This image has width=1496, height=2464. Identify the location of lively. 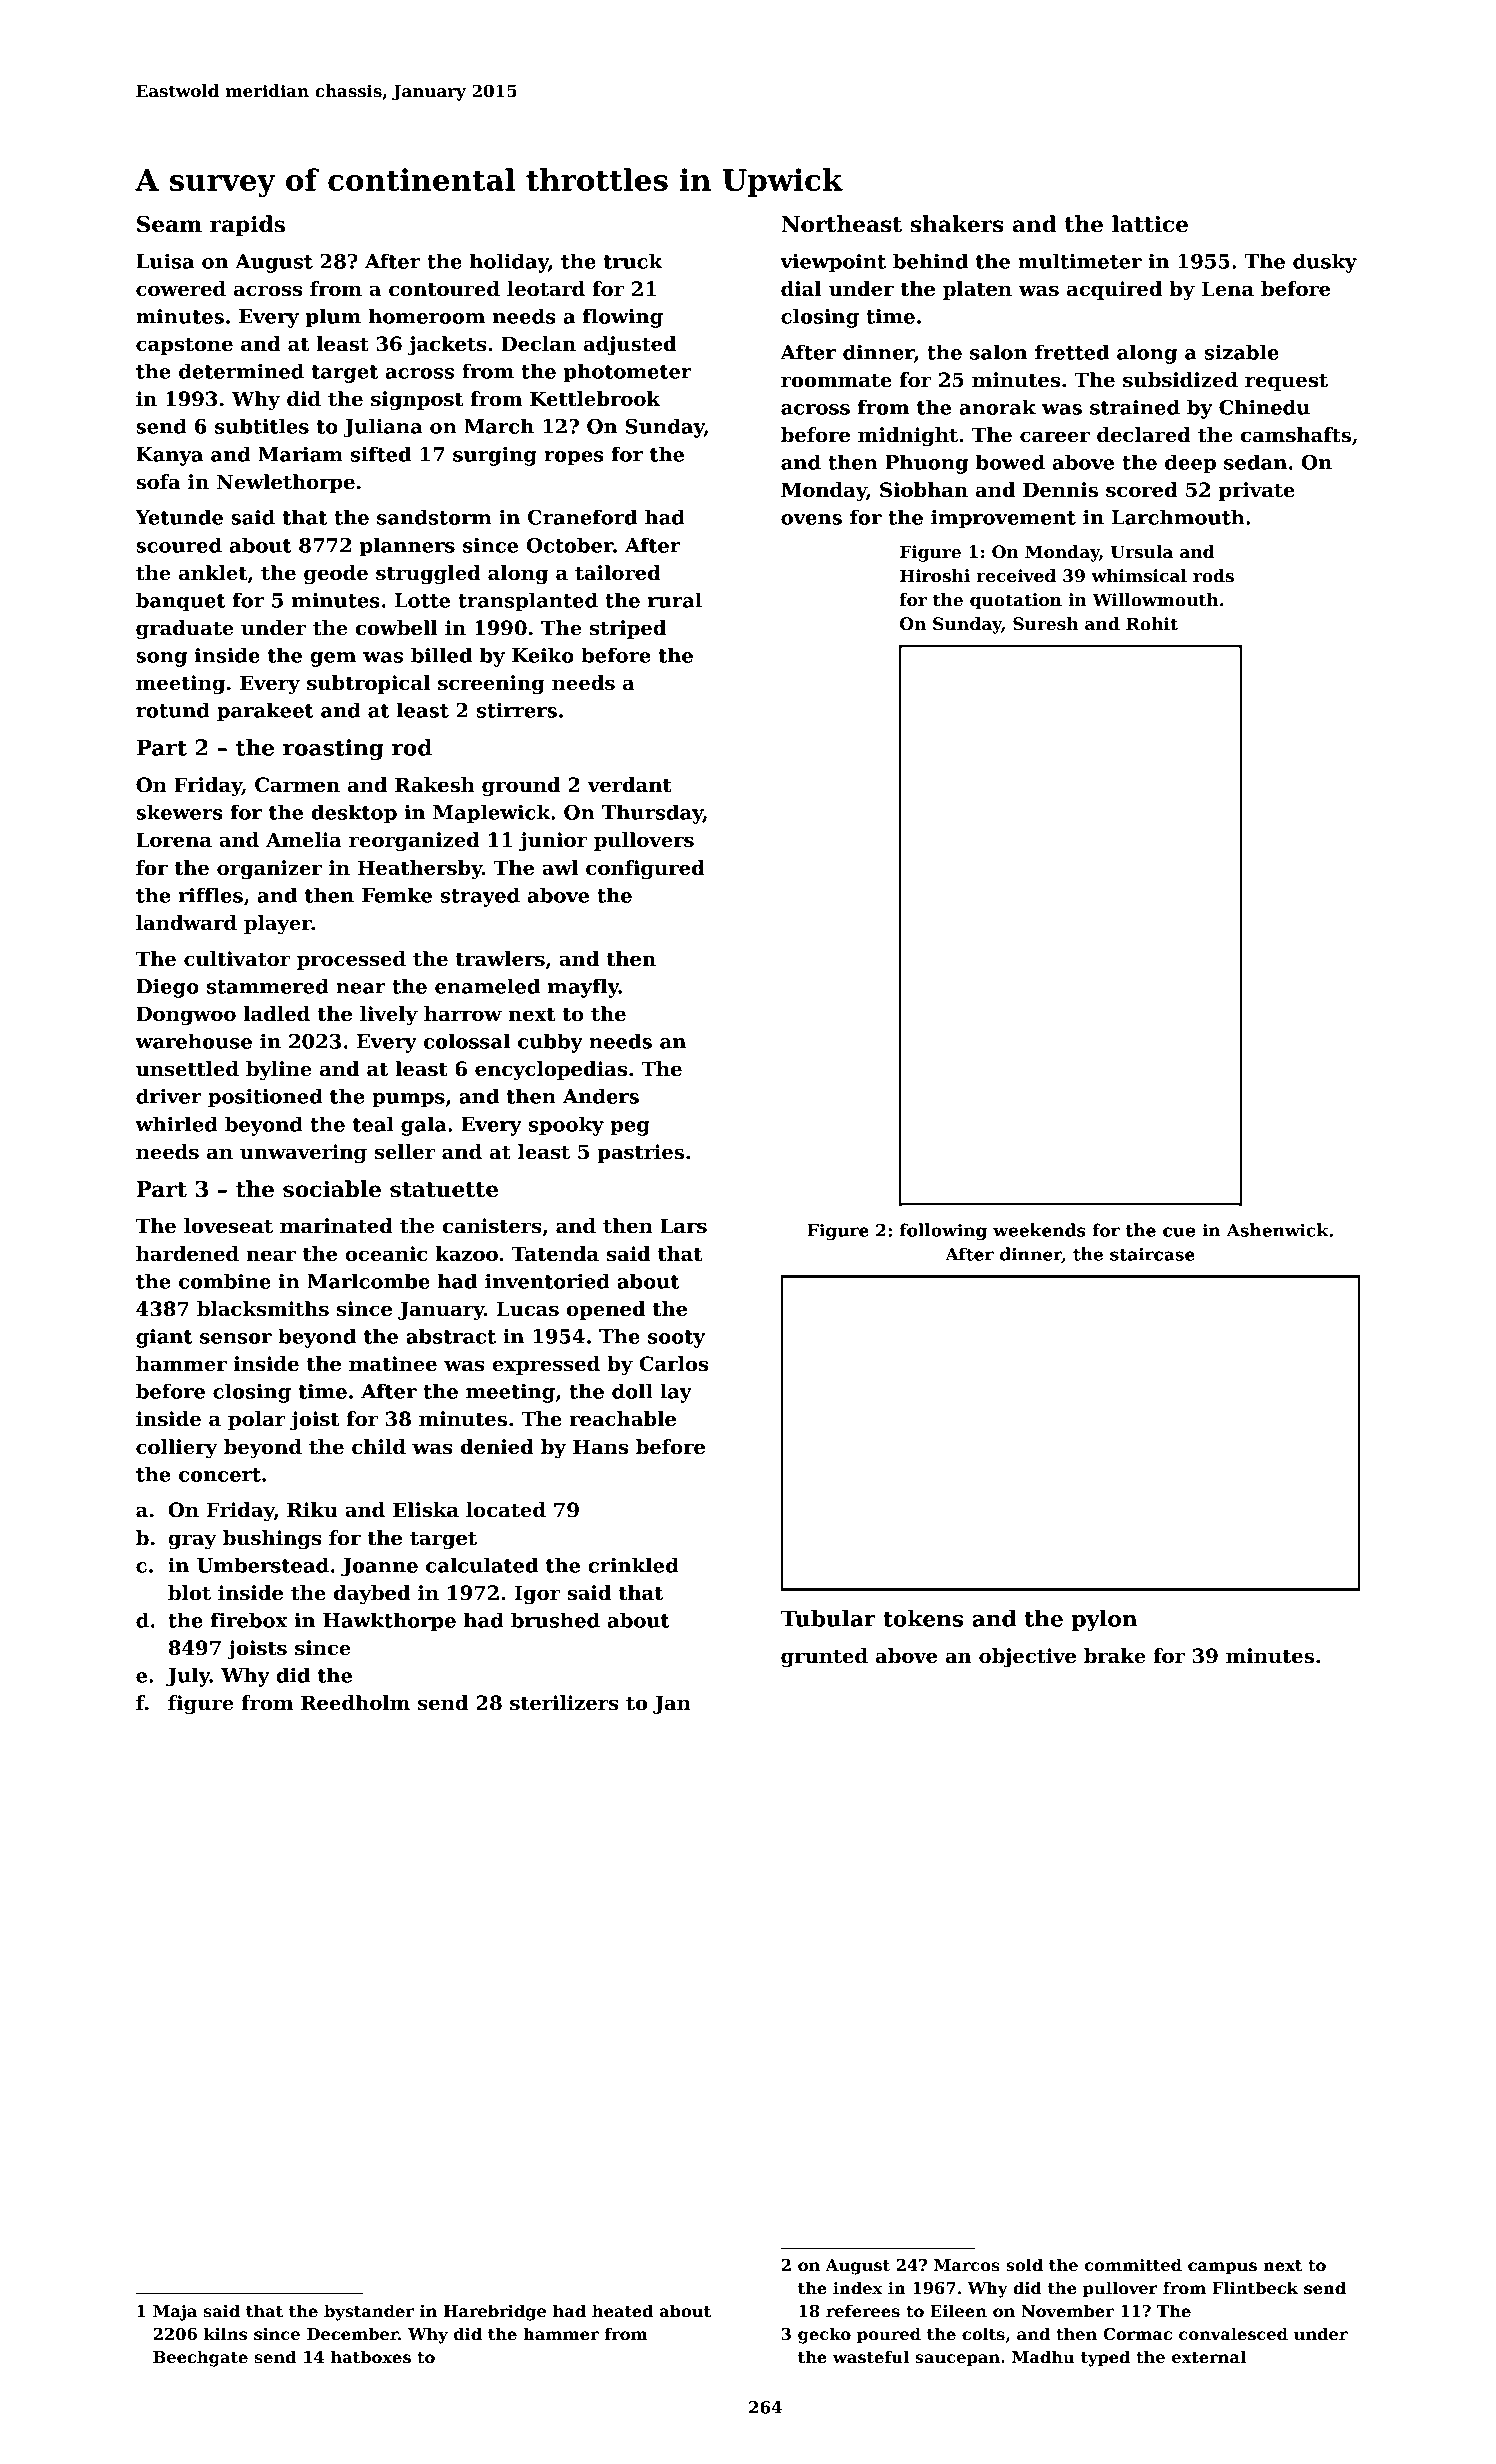
(389, 1016).
